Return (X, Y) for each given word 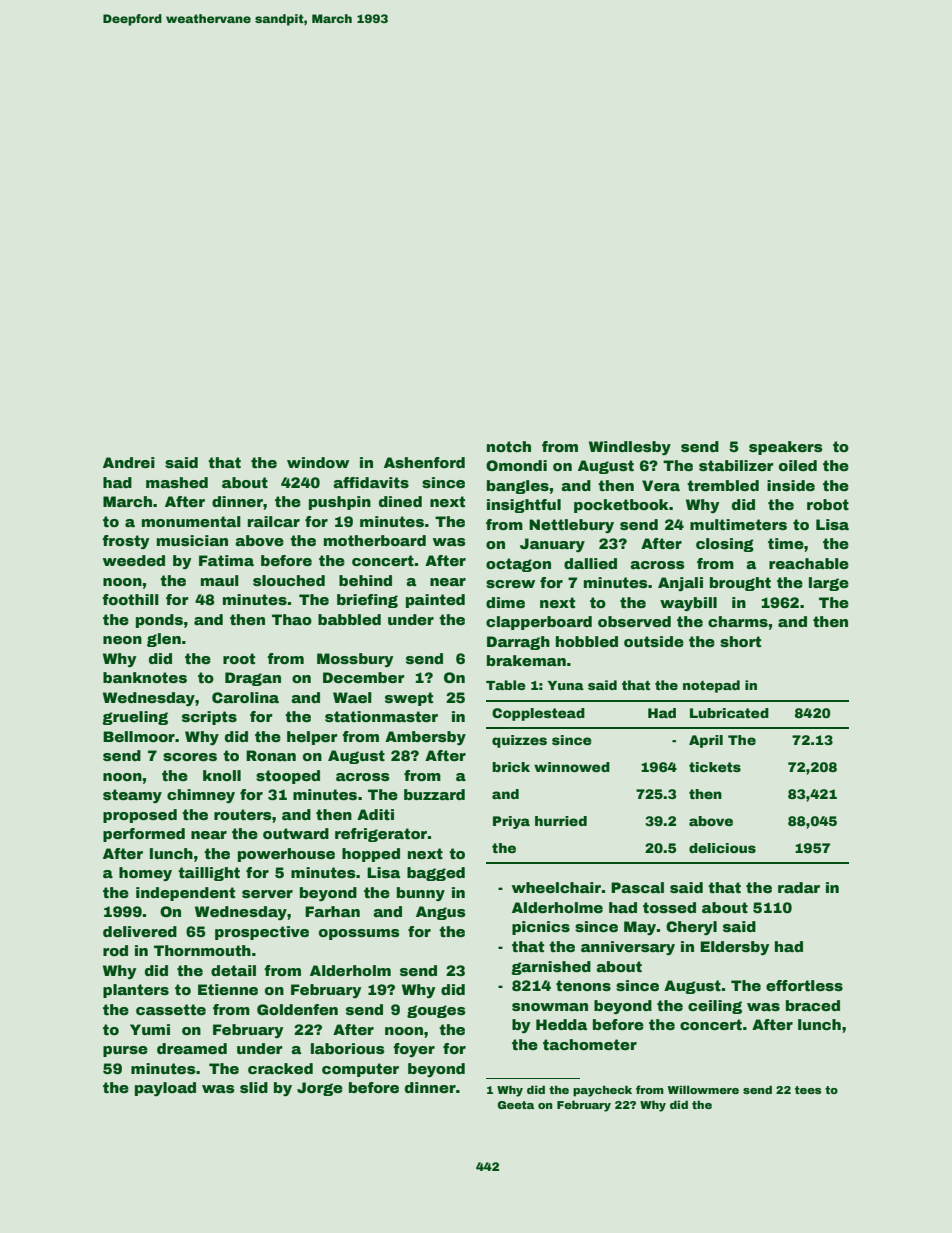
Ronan (271, 755)
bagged (436, 874)
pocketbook (621, 506)
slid (254, 1087)
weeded (134, 560)
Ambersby (425, 738)
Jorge (320, 1089)
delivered (140, 931)
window (318, 462)
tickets (715, 767)
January (552, 545)
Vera (661, 485)
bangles (518, 487)
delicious (722, 848)
